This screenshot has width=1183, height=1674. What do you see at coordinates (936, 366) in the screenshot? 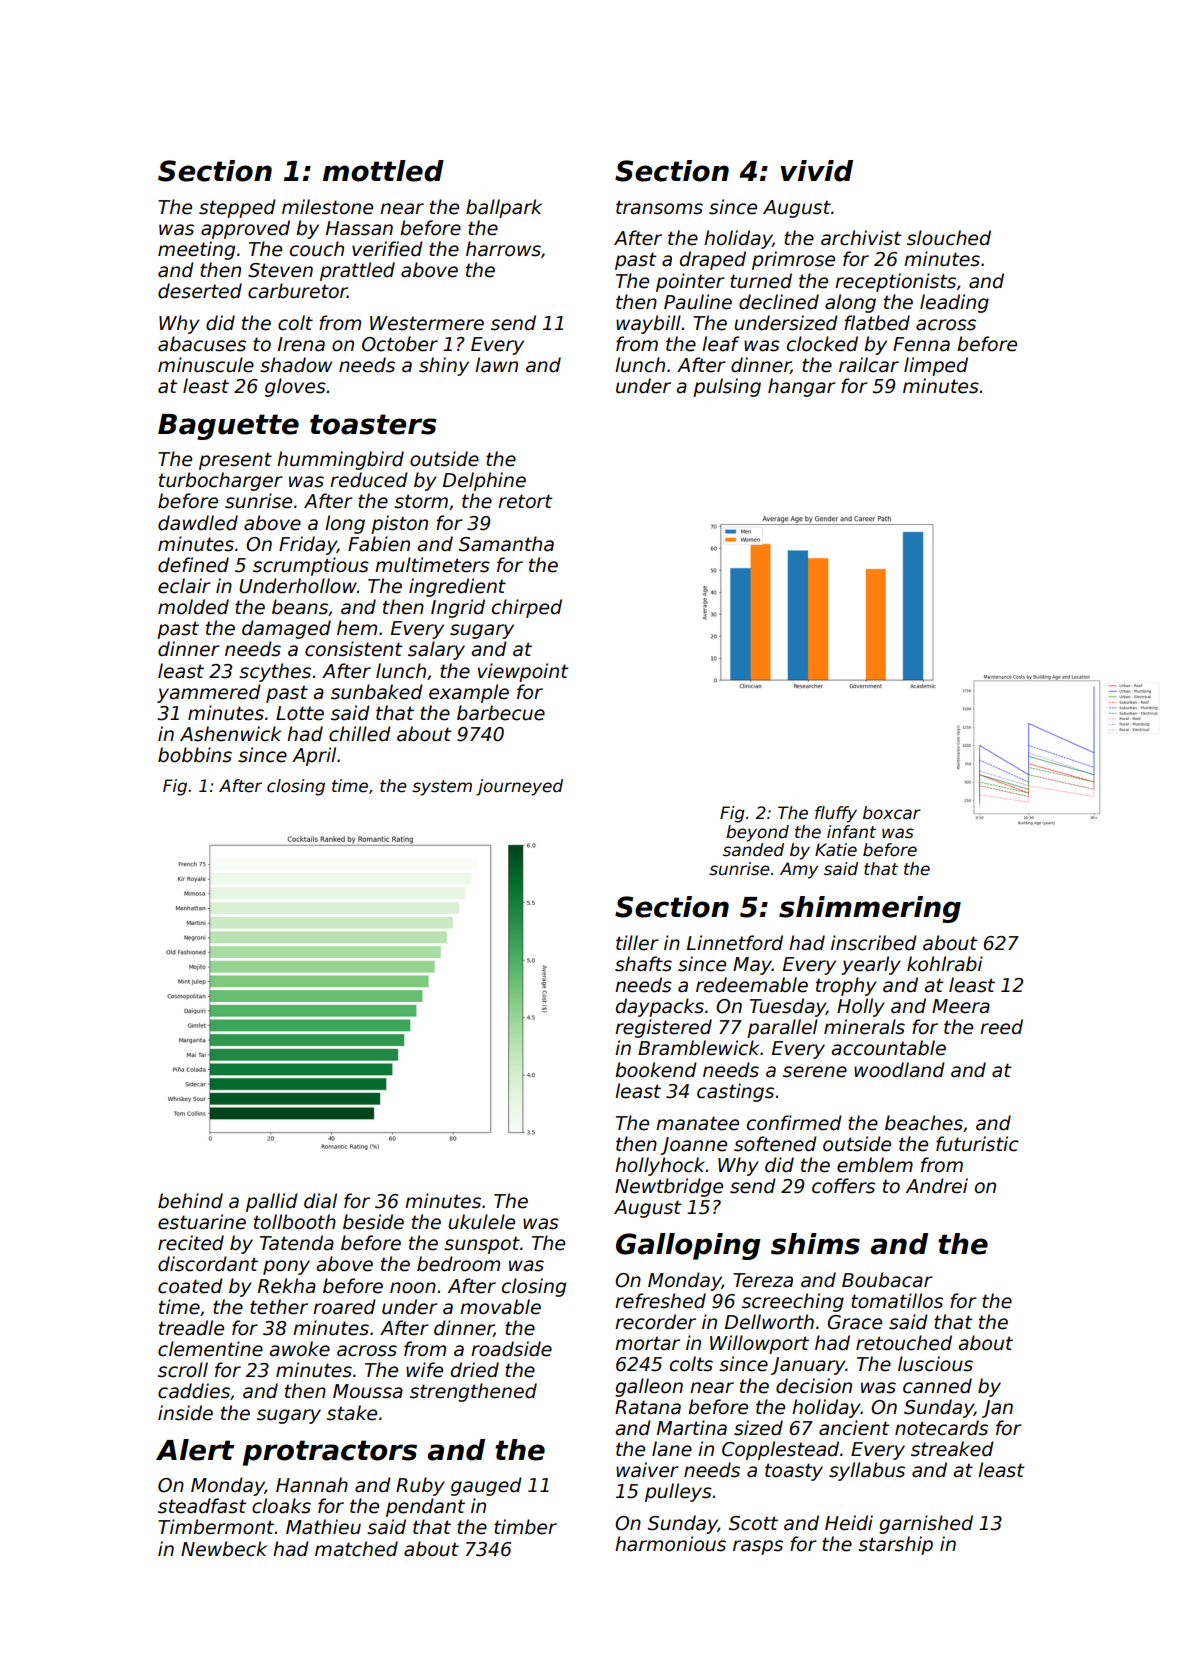
I see `limped` at bounding box center [936, 366].
